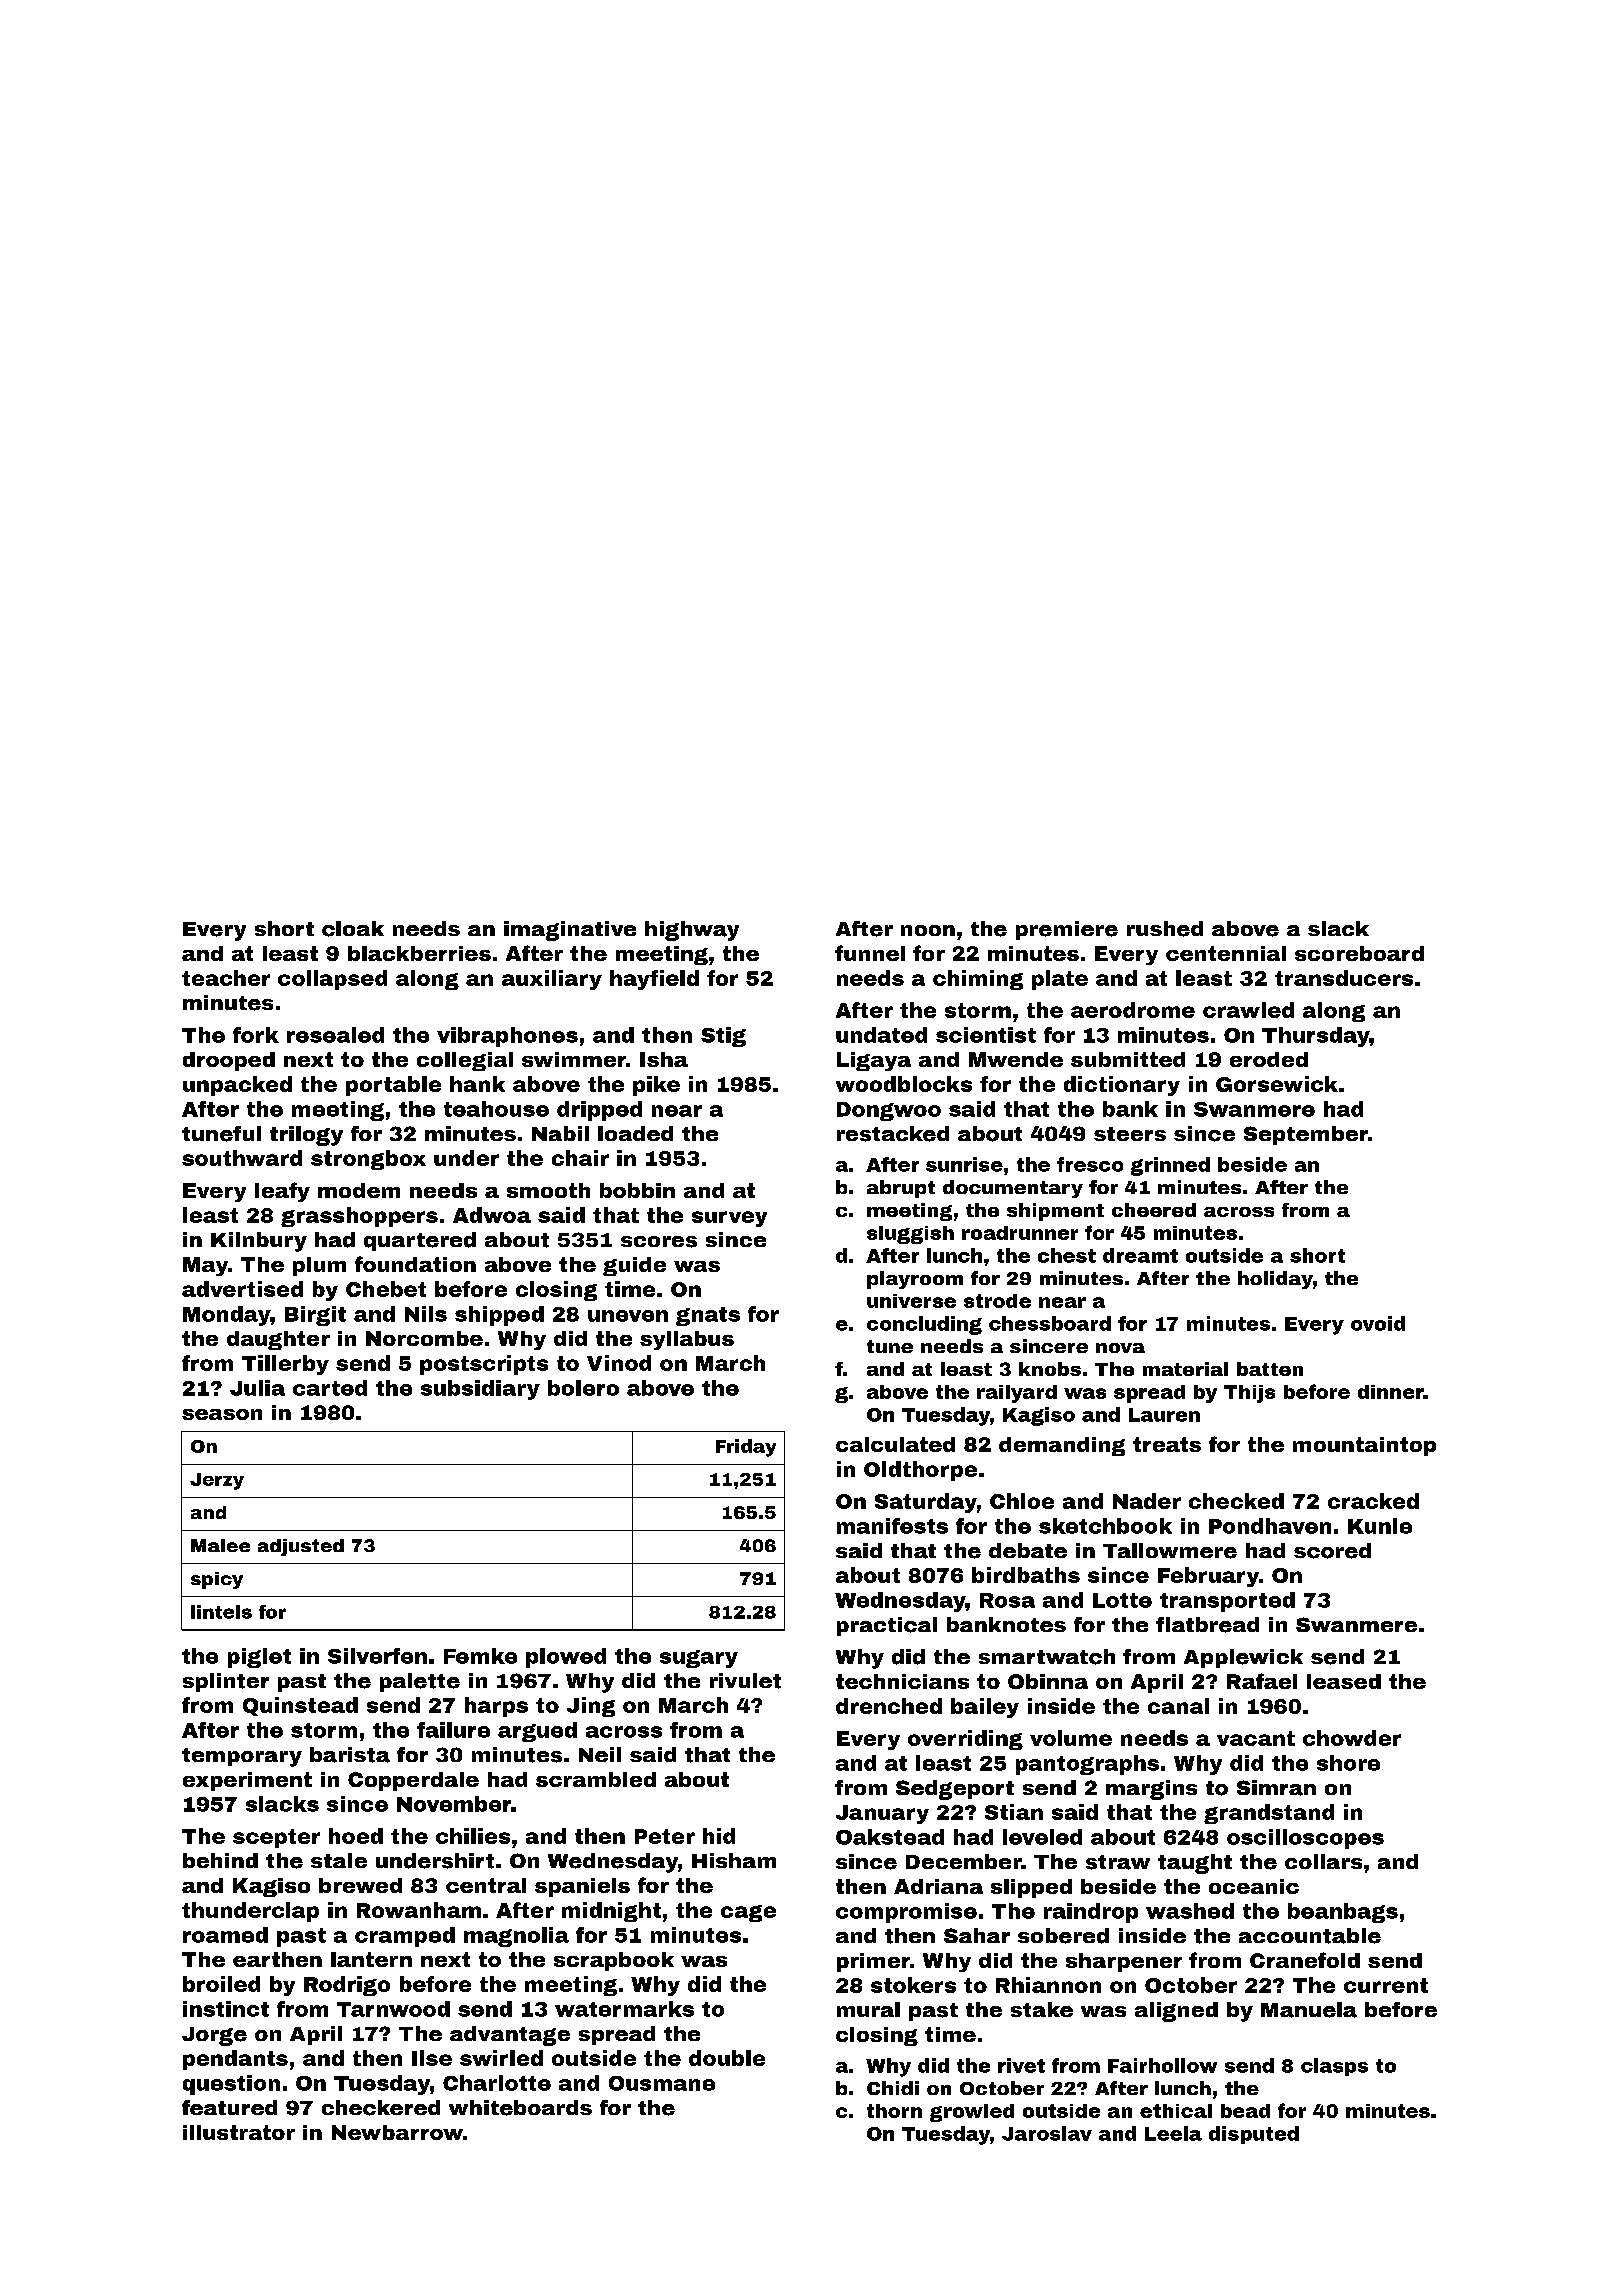 The width and height of the screenshot is (1620, 2292). Describe the element at coordinates (566, 1658) in the screenshot. I see `plowed` at that location.
